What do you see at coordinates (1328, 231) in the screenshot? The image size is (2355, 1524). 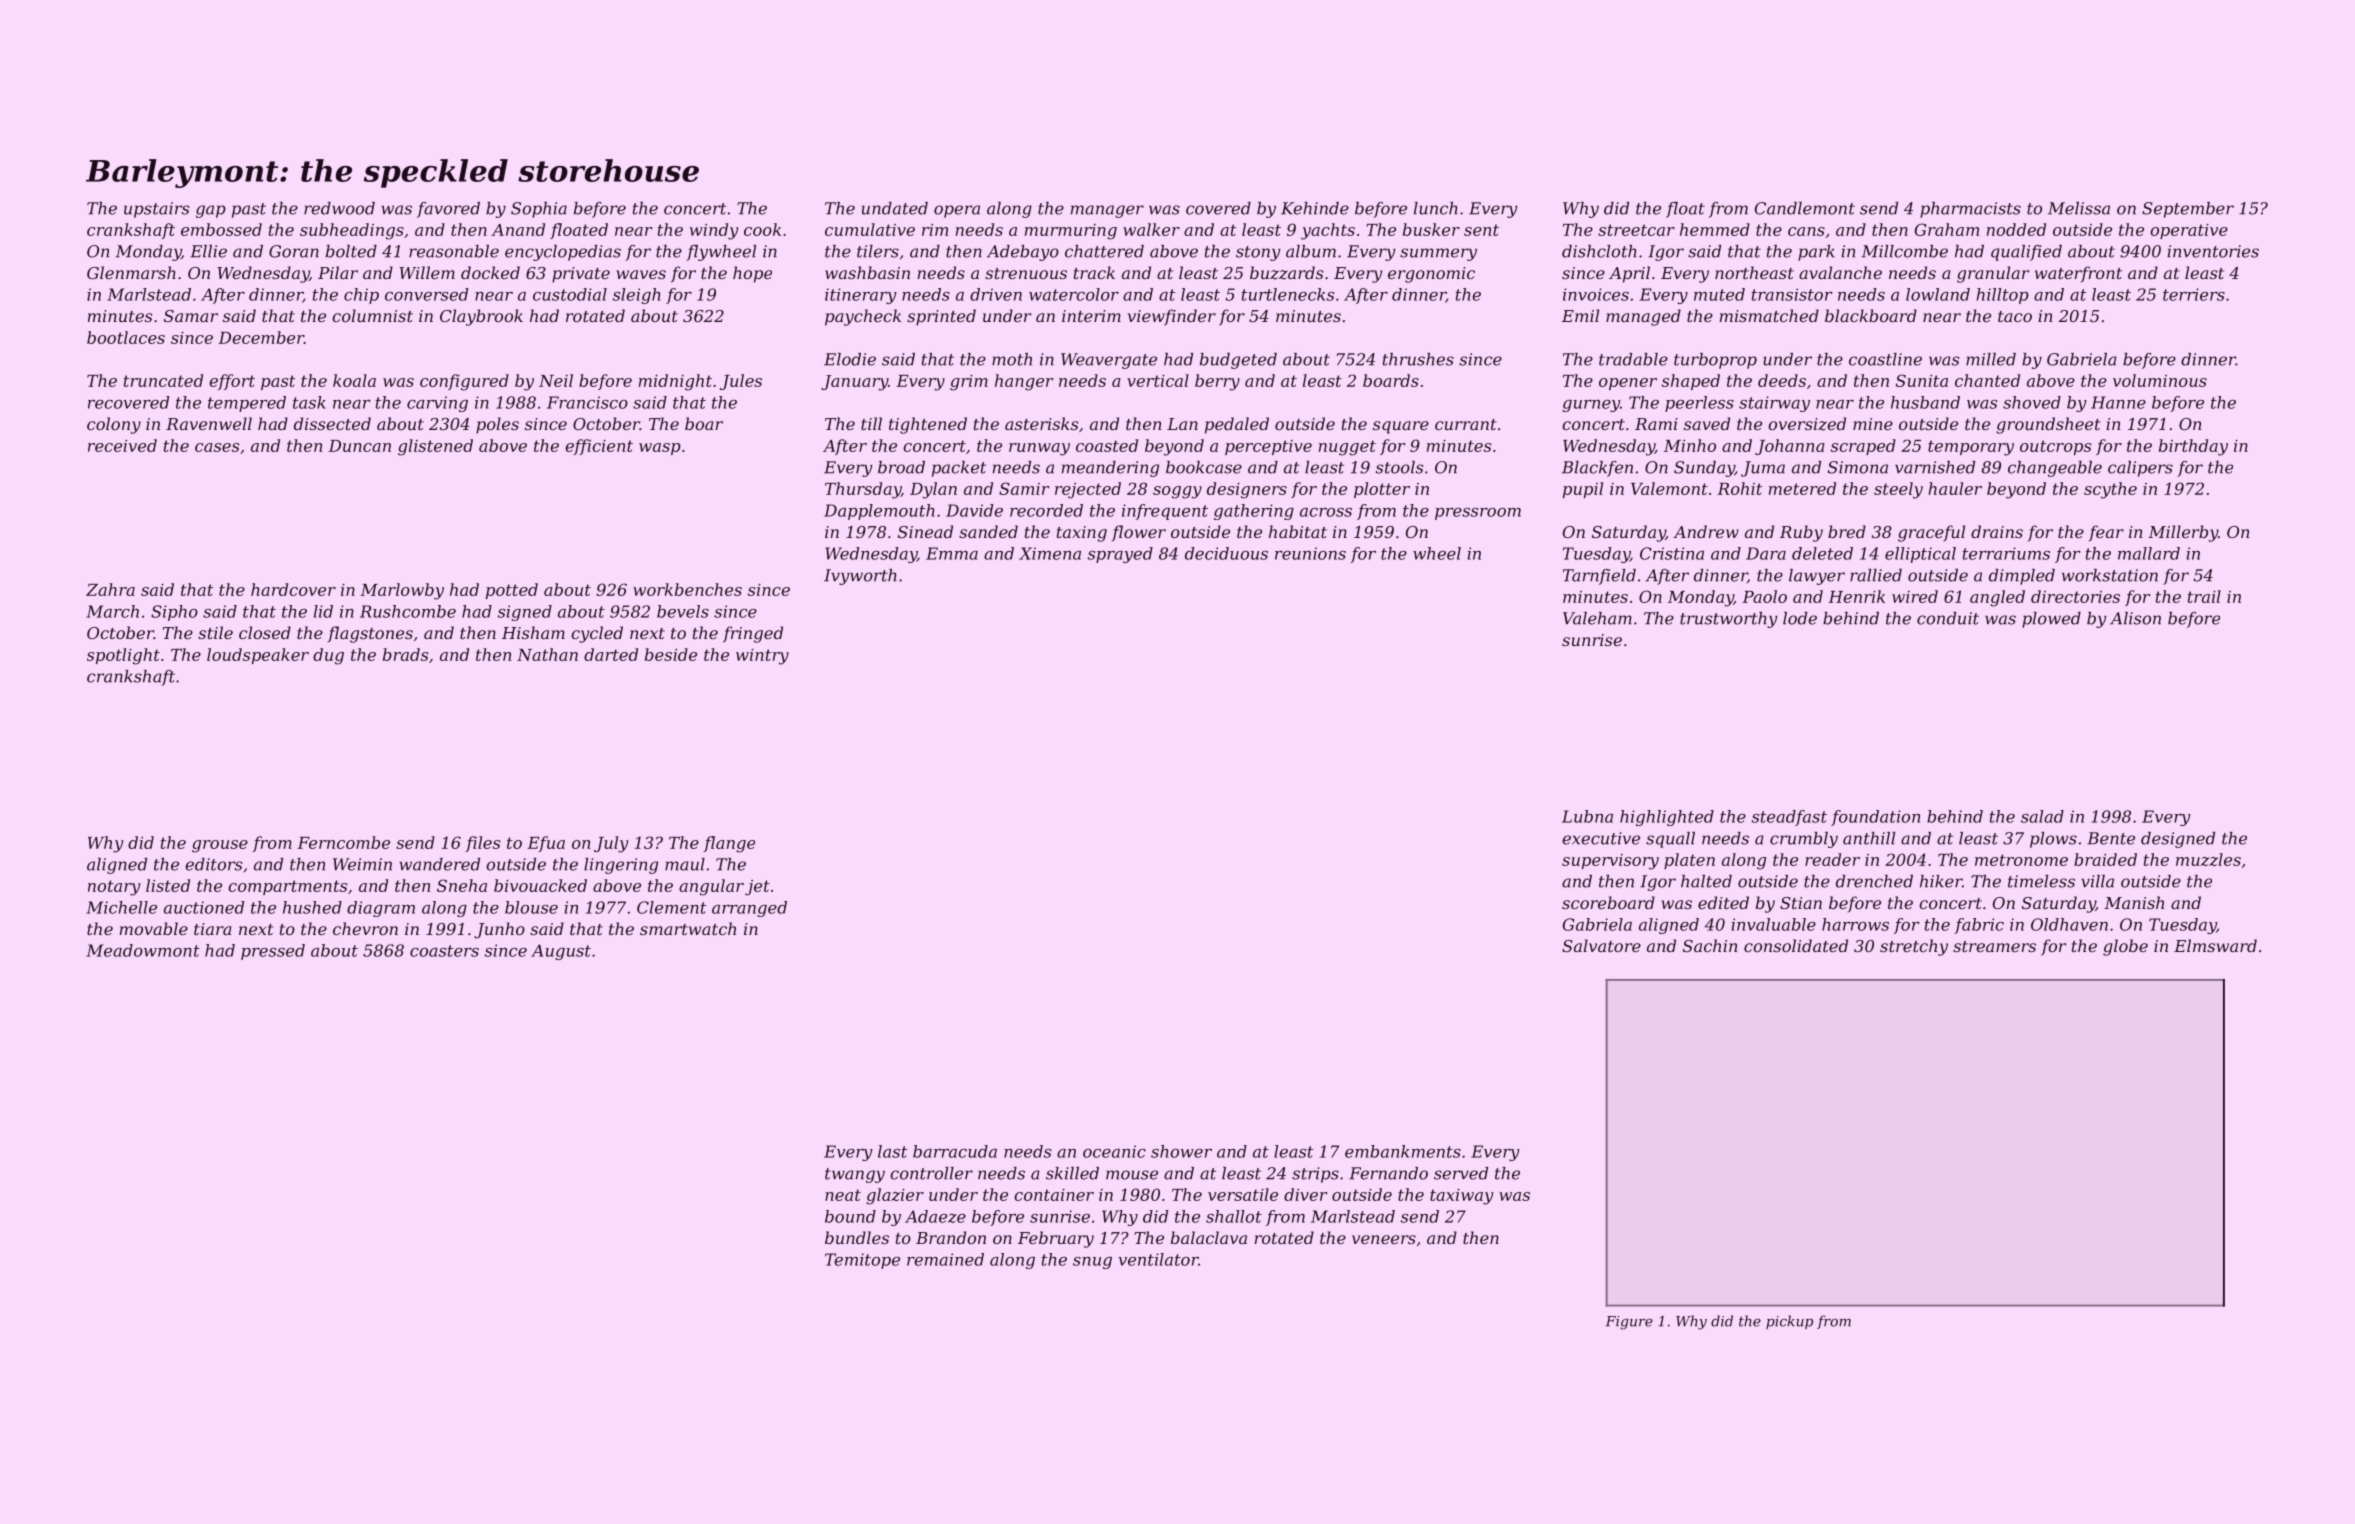 I see `yachts` at bounding box center [1328, 231].
